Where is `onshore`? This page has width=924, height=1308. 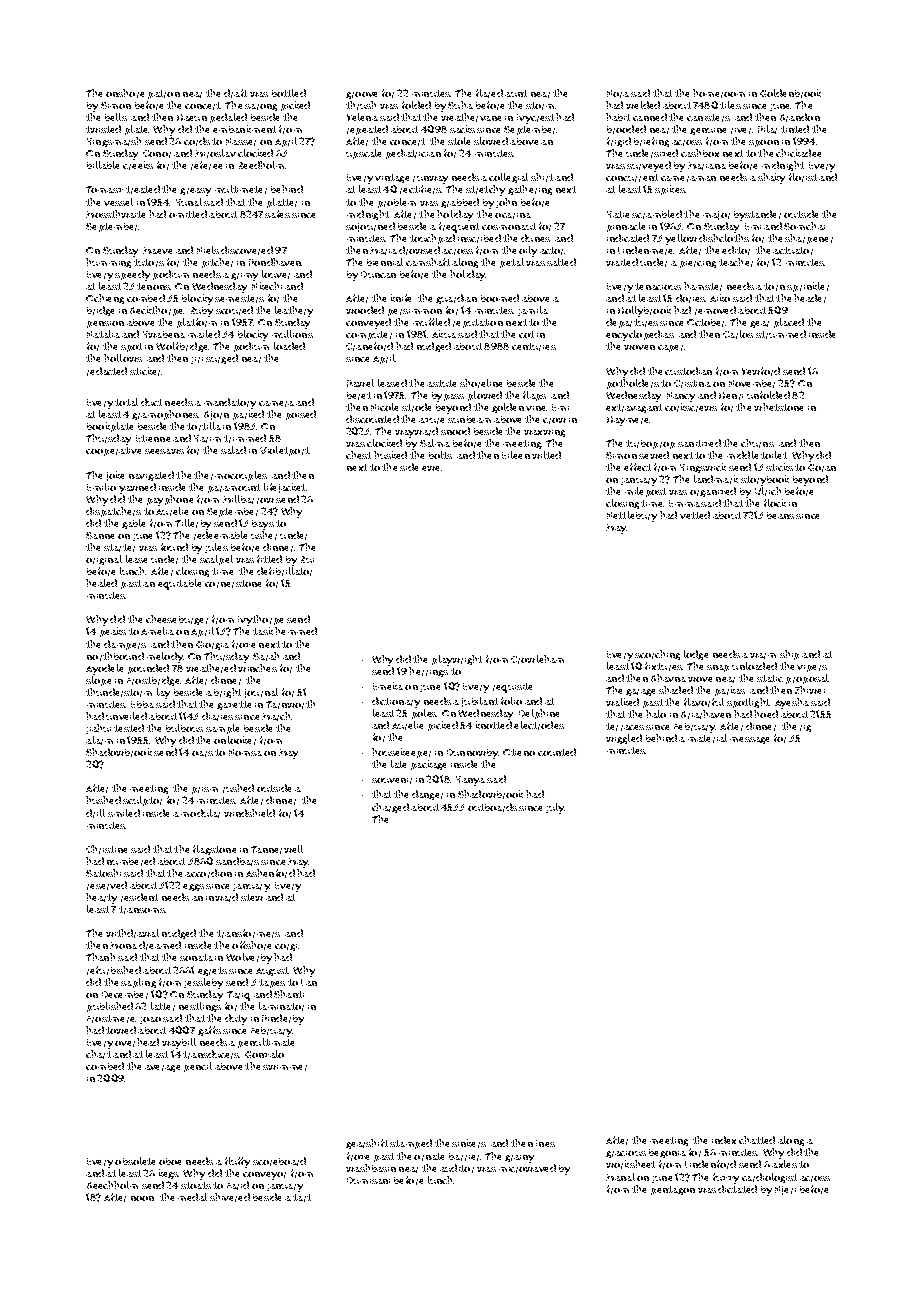
onshore is located at coordinates (125, 93).
